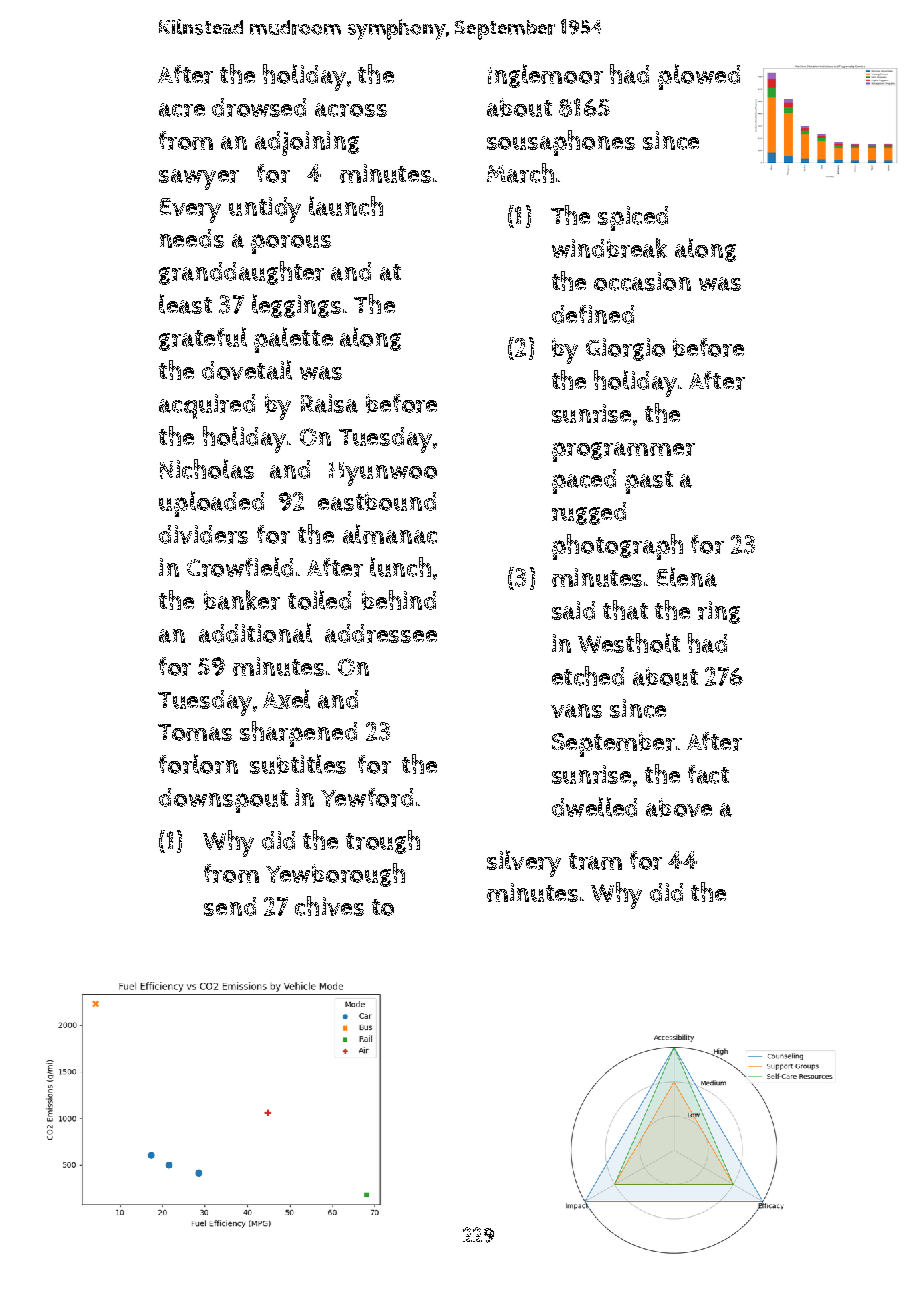  I want to click on adjoining, so click(307, 143).
